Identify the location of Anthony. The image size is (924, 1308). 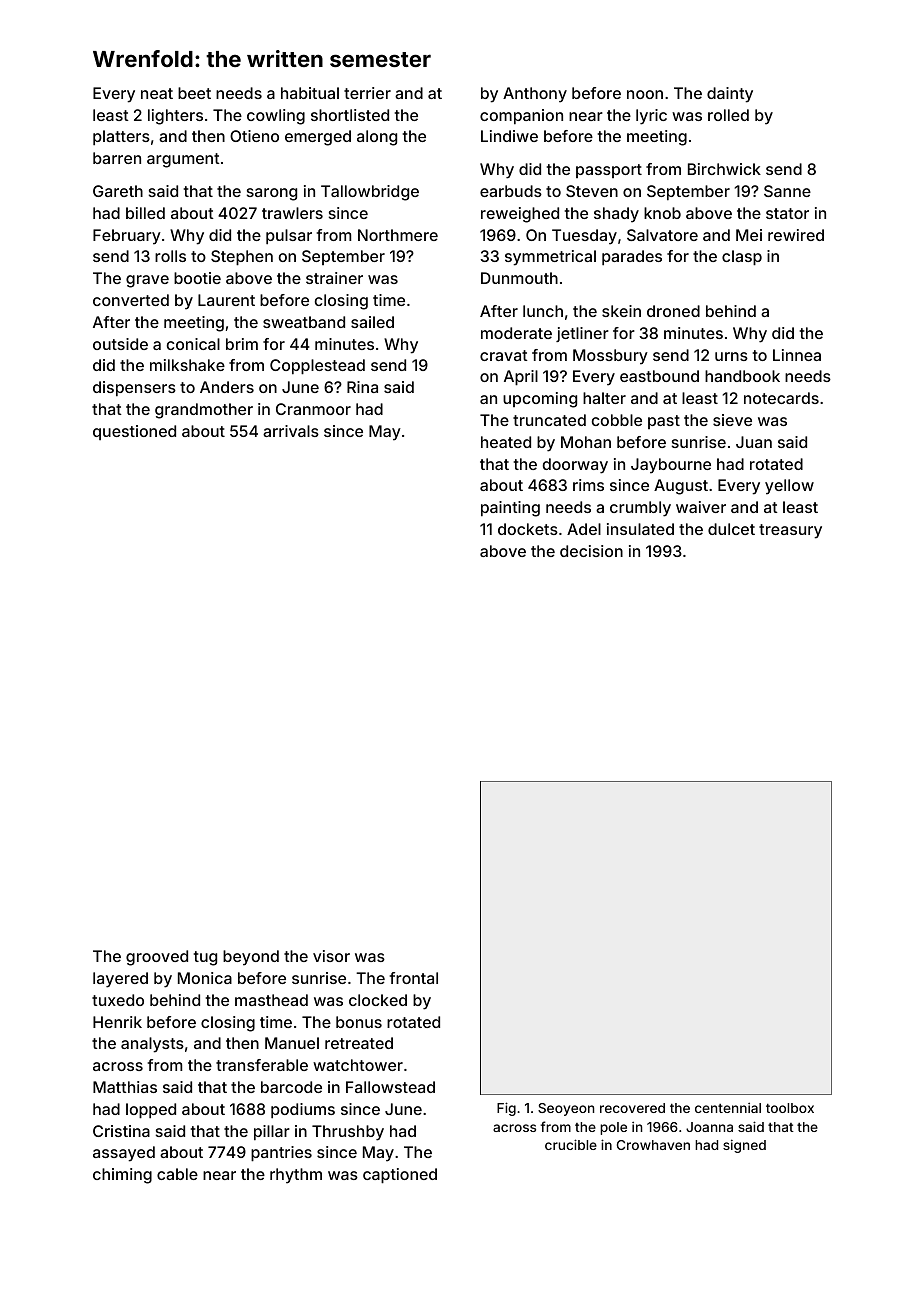
(535, 95).
